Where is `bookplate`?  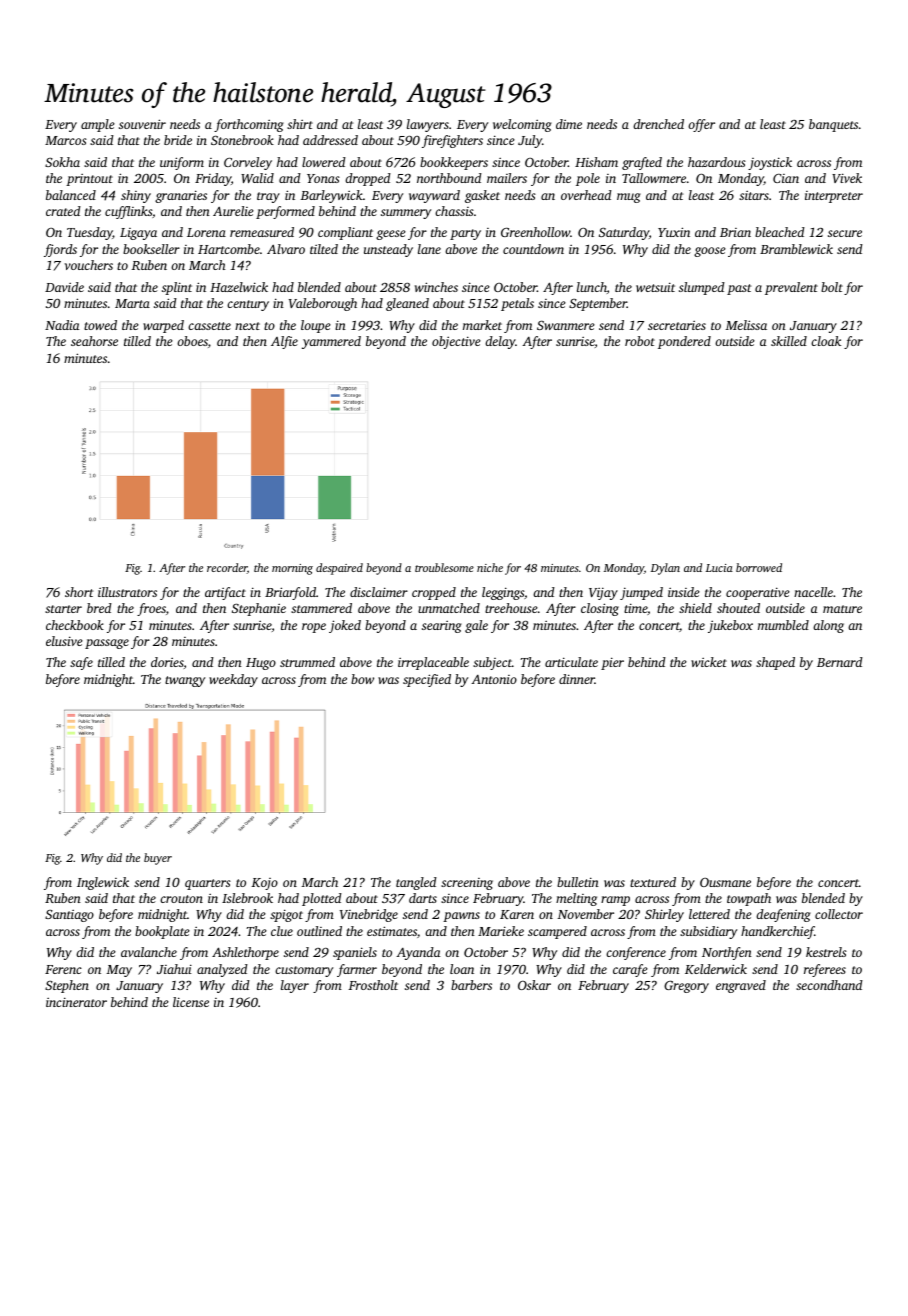 bookplate is located at coordinates (162, 932).
